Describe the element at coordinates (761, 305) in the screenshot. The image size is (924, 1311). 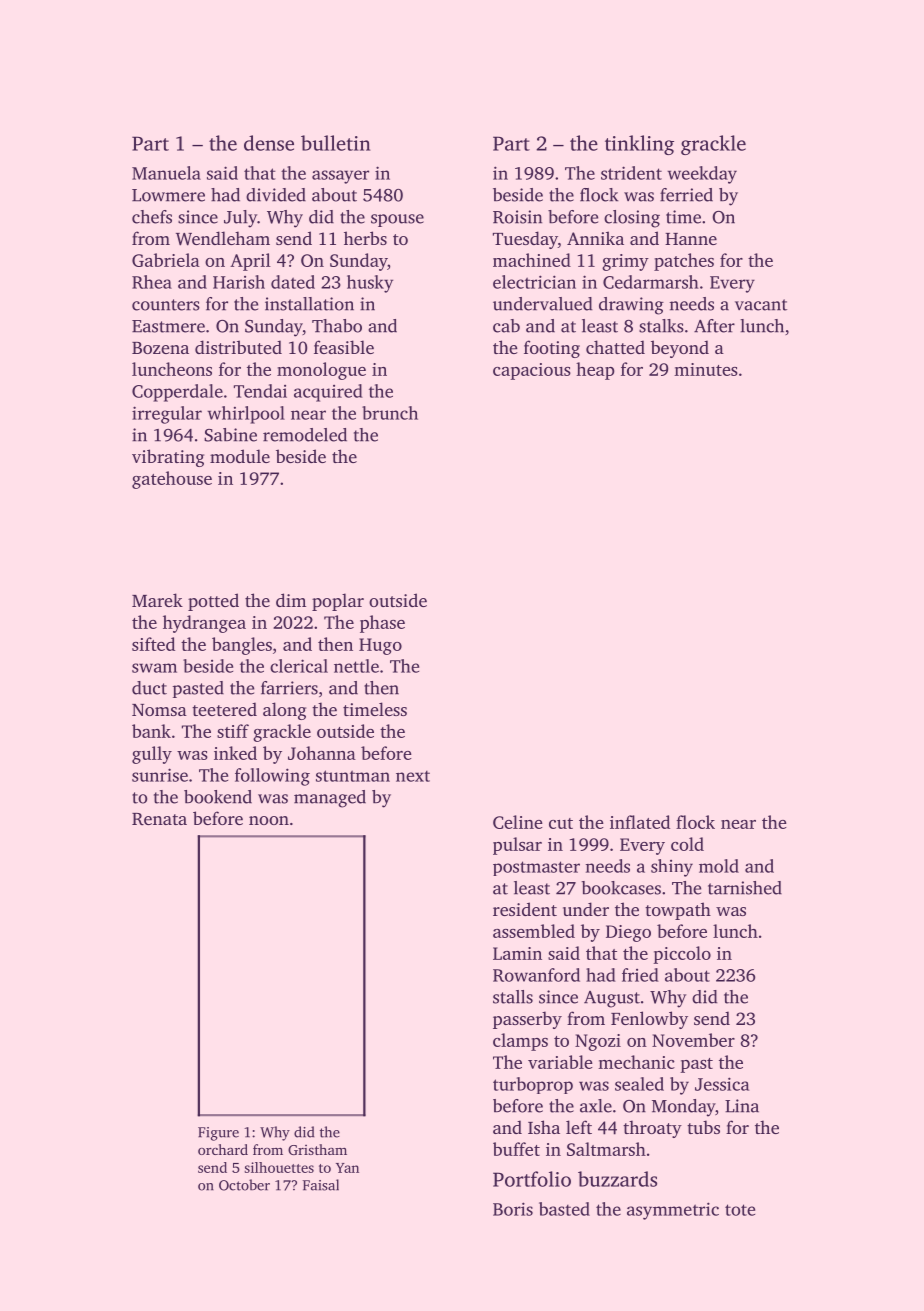
I see `vacant` at that location.
